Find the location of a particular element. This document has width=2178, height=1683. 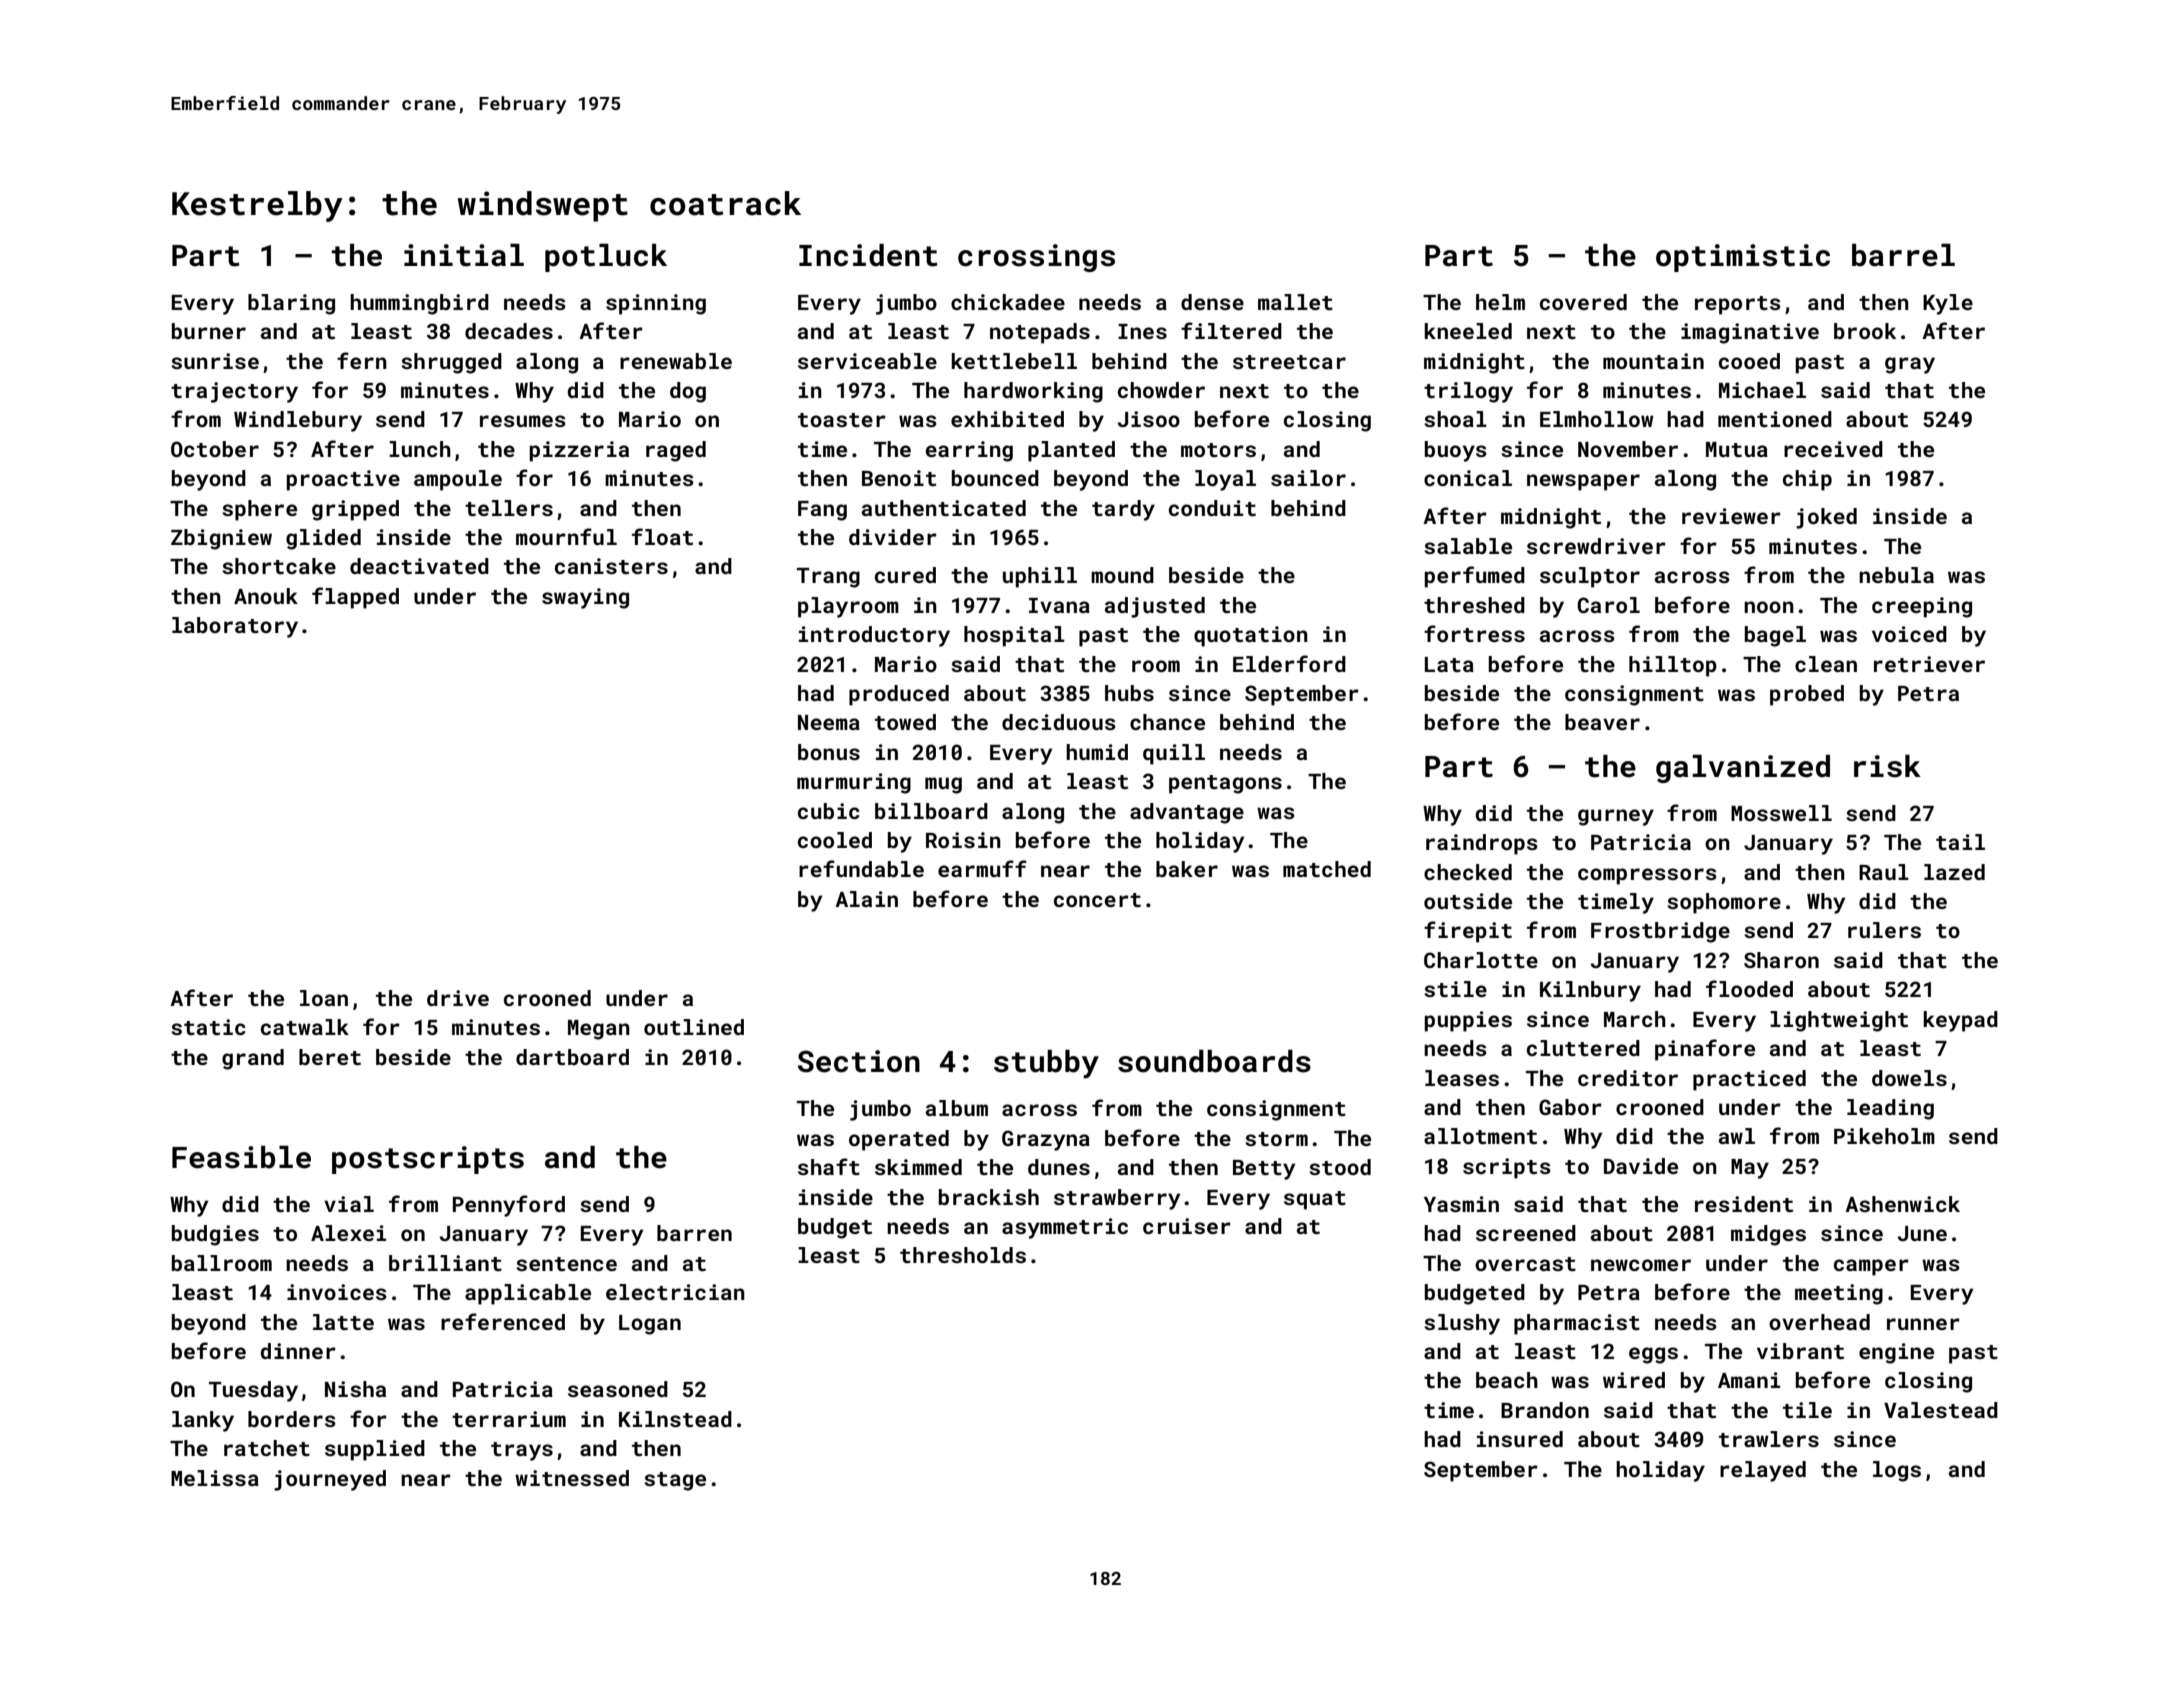

Pennyford is located at coordinates (509, 1206).
